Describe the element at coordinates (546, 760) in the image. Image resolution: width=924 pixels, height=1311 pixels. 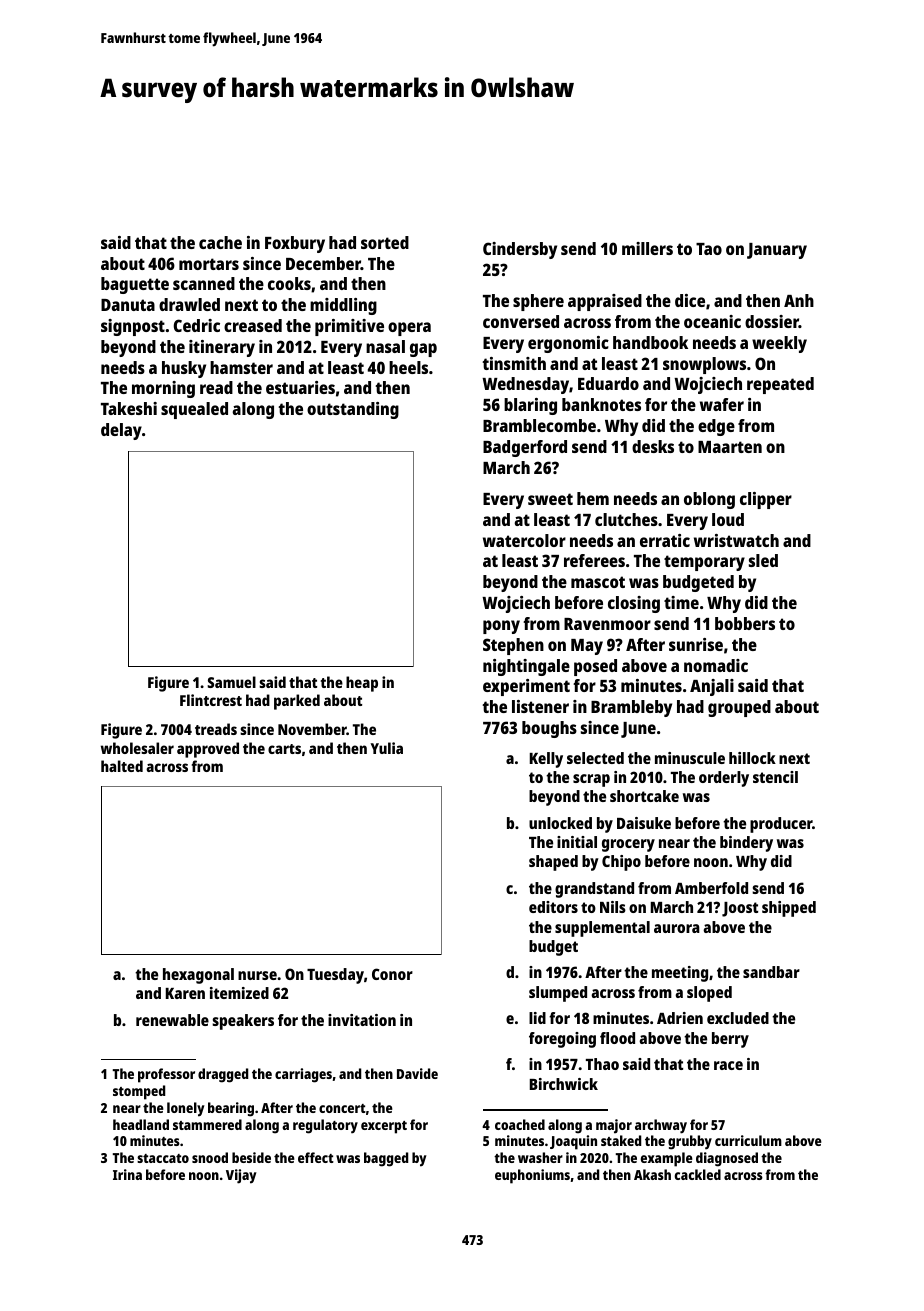
I see `Kelly` at that location.
